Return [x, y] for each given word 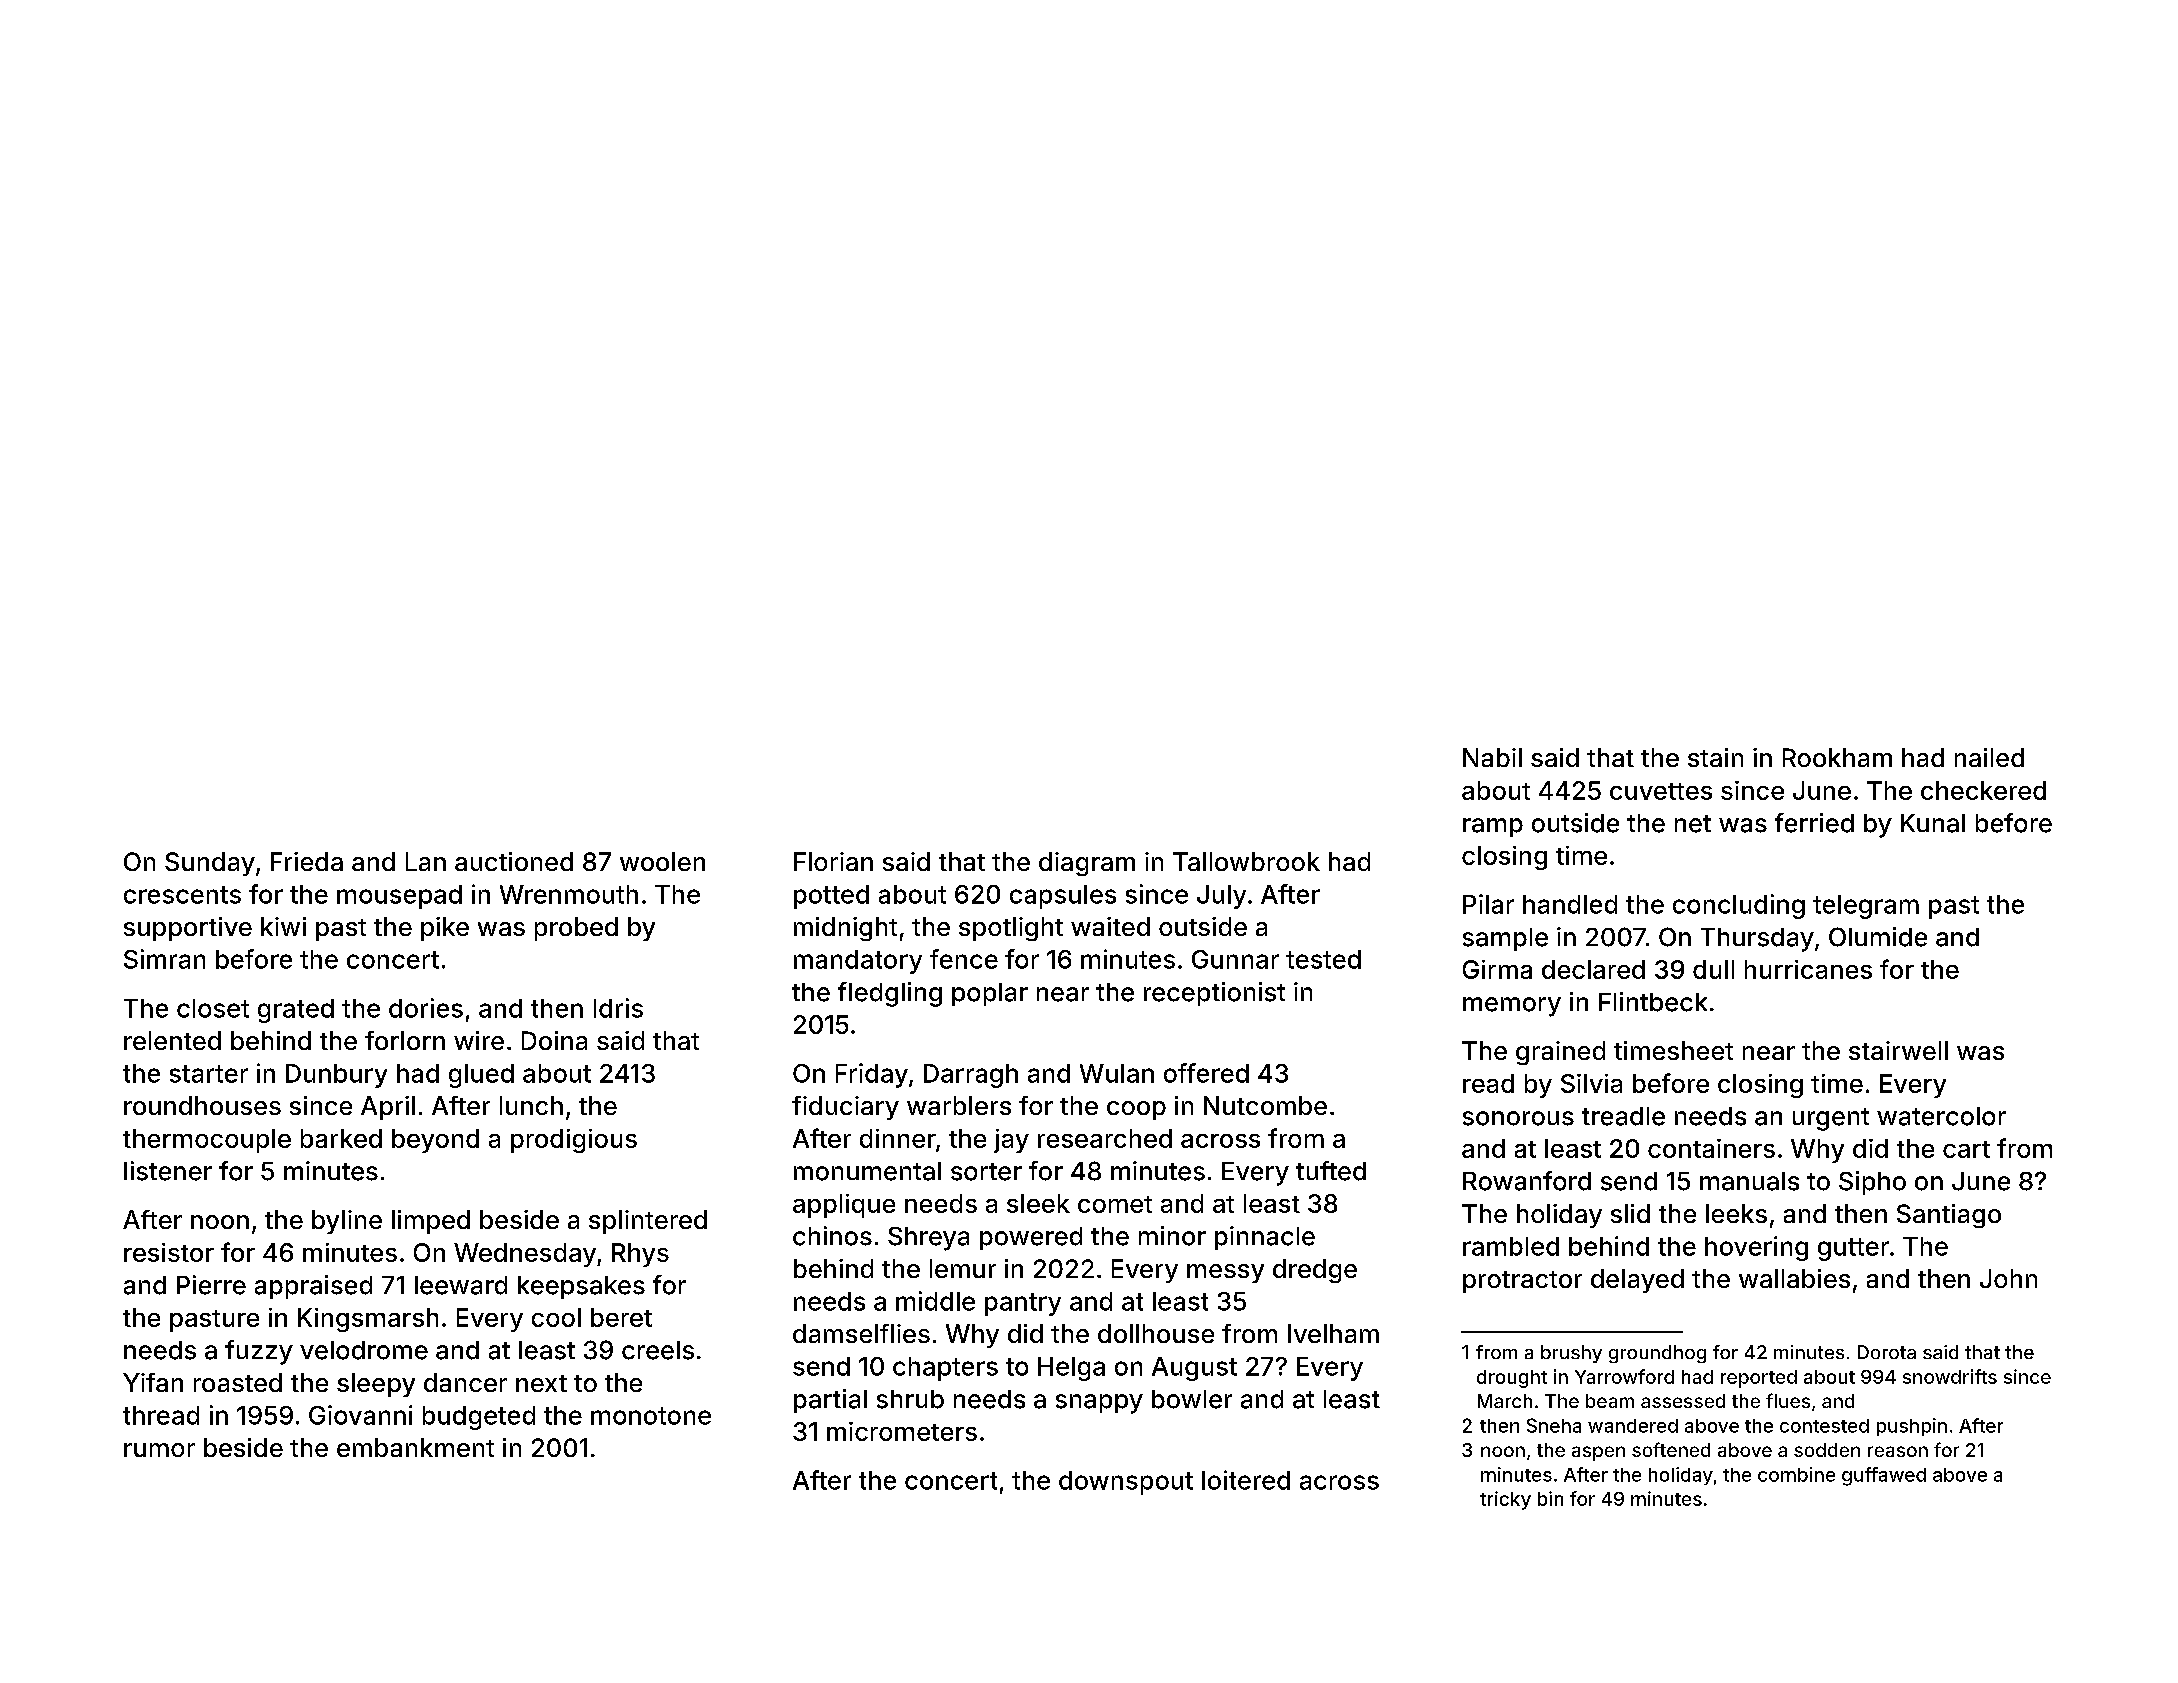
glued [481, 1076]
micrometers [902, 1431]
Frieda [307, 861]
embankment [415, 1447]
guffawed [1884, 1476]
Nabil [1492, 757]
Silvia [1591, 1083]
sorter [986, 1172]
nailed [1989, 757]
